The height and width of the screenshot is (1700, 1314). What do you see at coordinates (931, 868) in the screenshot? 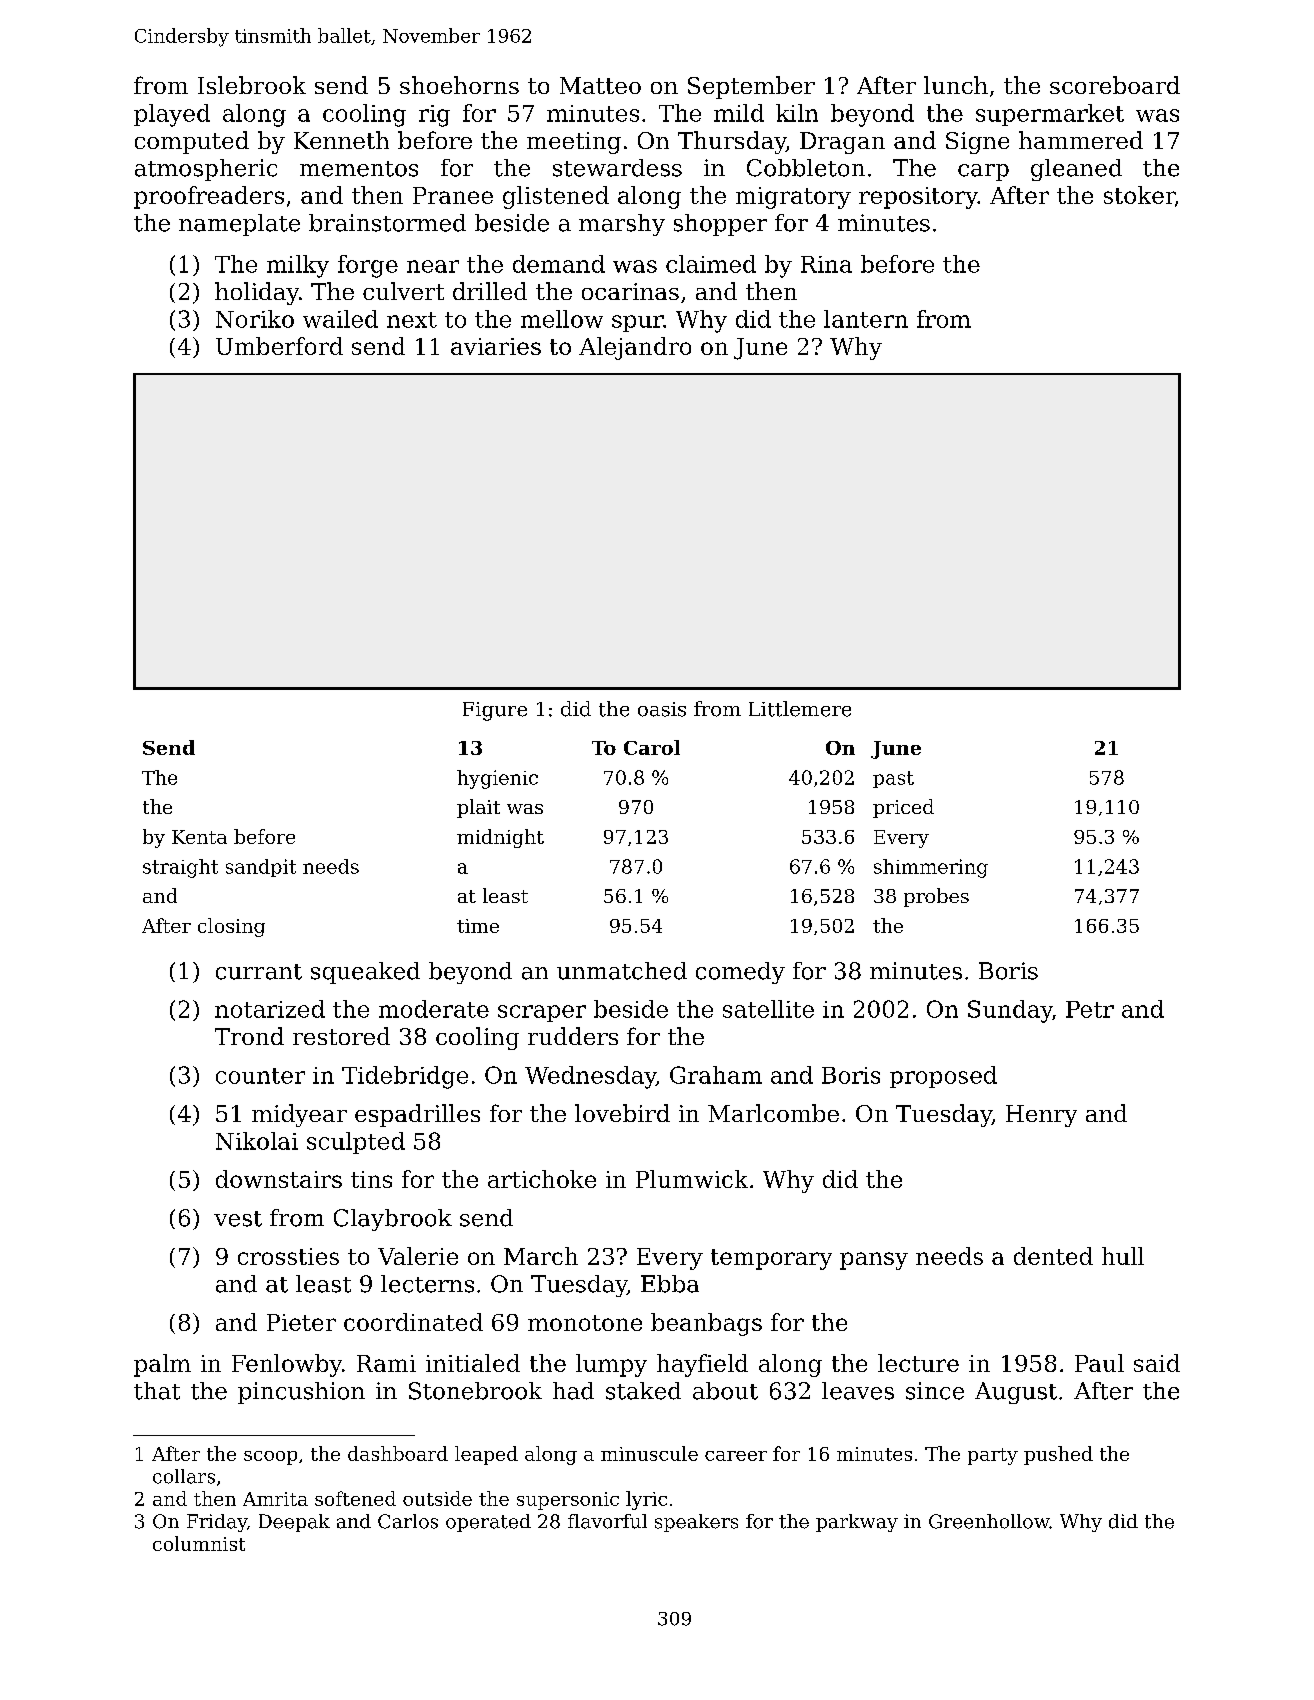
I see `shimmering` at bounding box center [931, 868].
